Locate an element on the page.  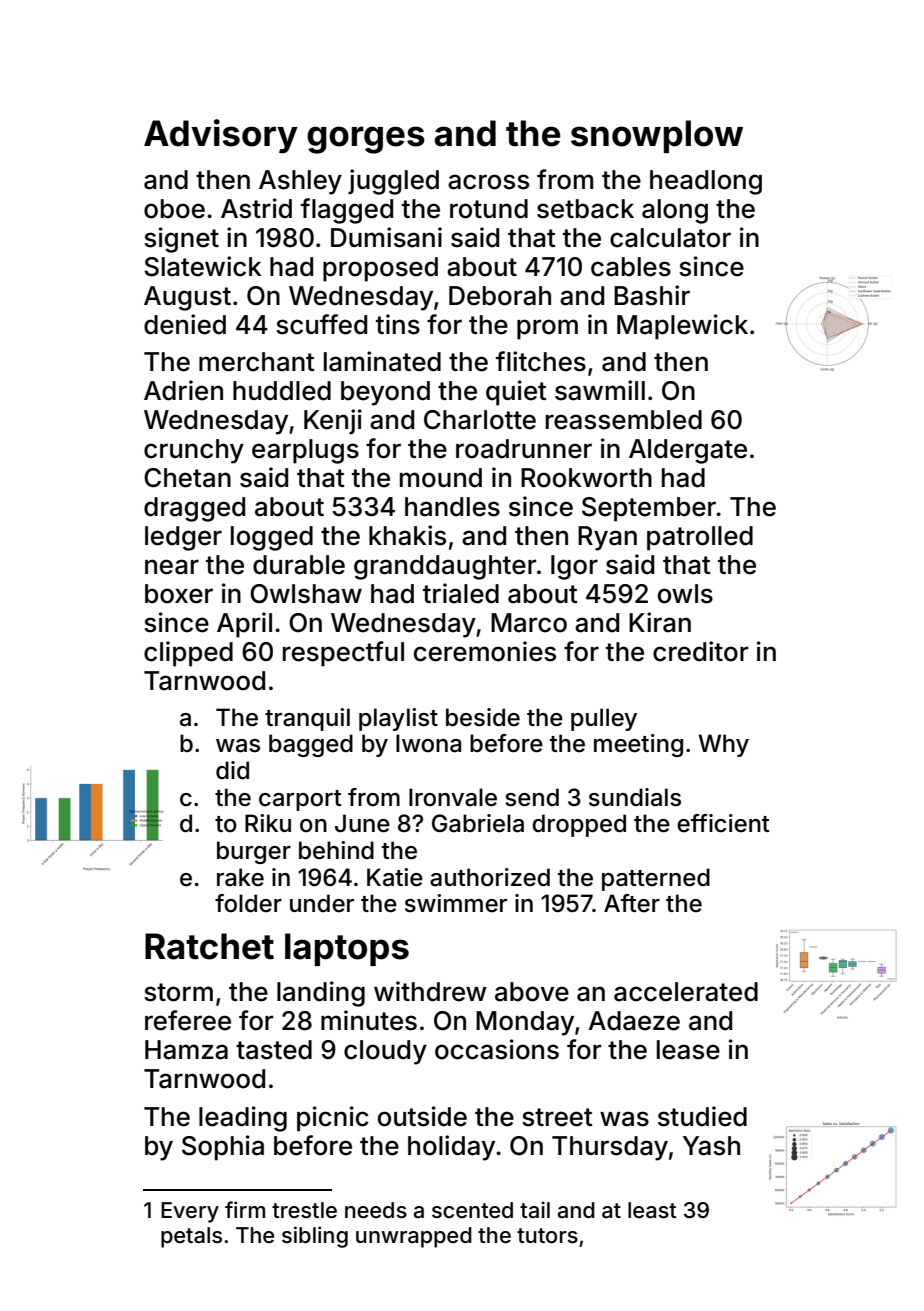
beside is located at coordinates (483, 717).
